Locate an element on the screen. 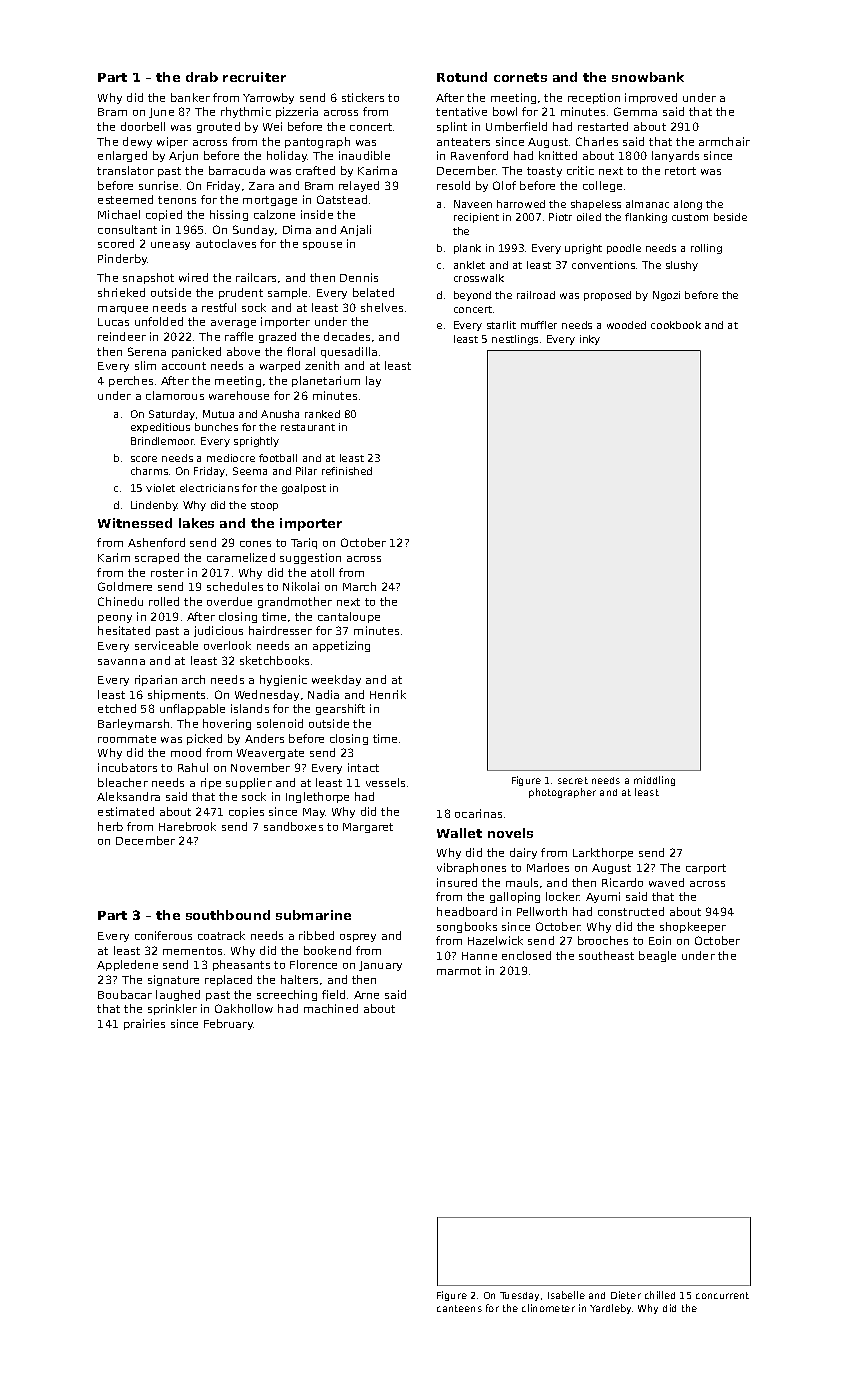 Image resolution: width=849 pixels, height=1400 pixels. secret is located at coordinates (573, 780).
